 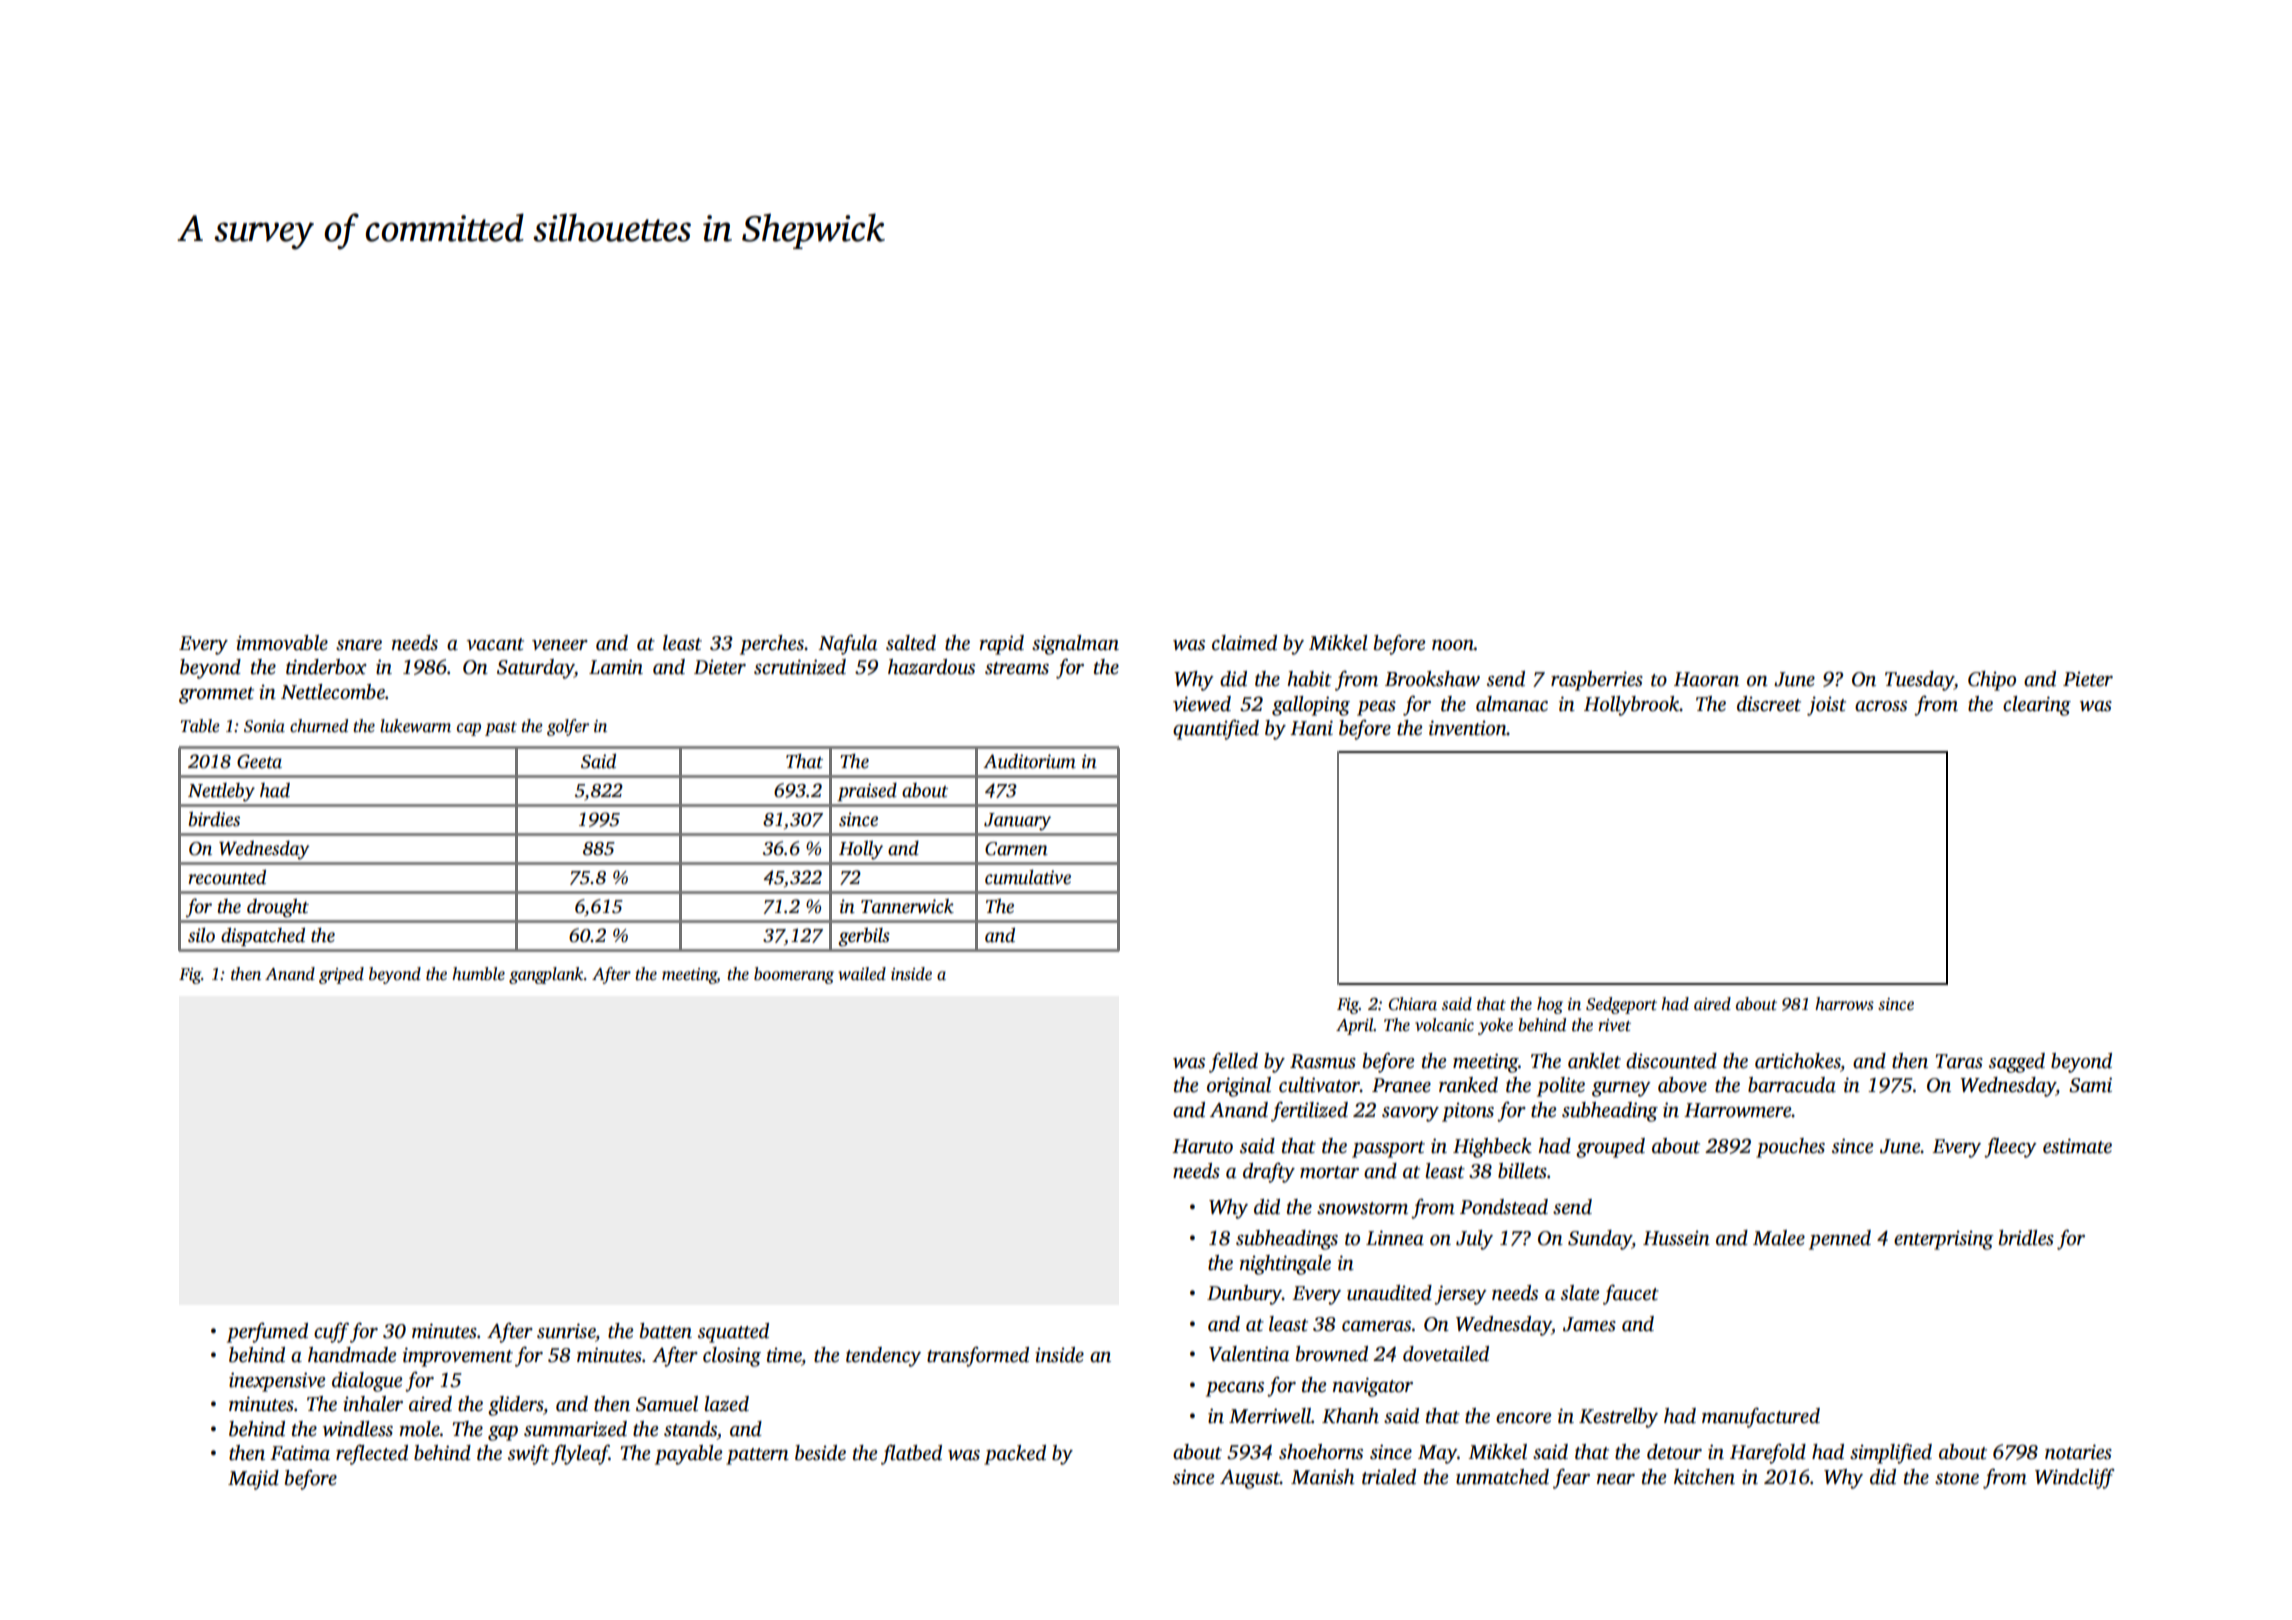 I want to click on Haruto, so click(x=1202, y=1146).
